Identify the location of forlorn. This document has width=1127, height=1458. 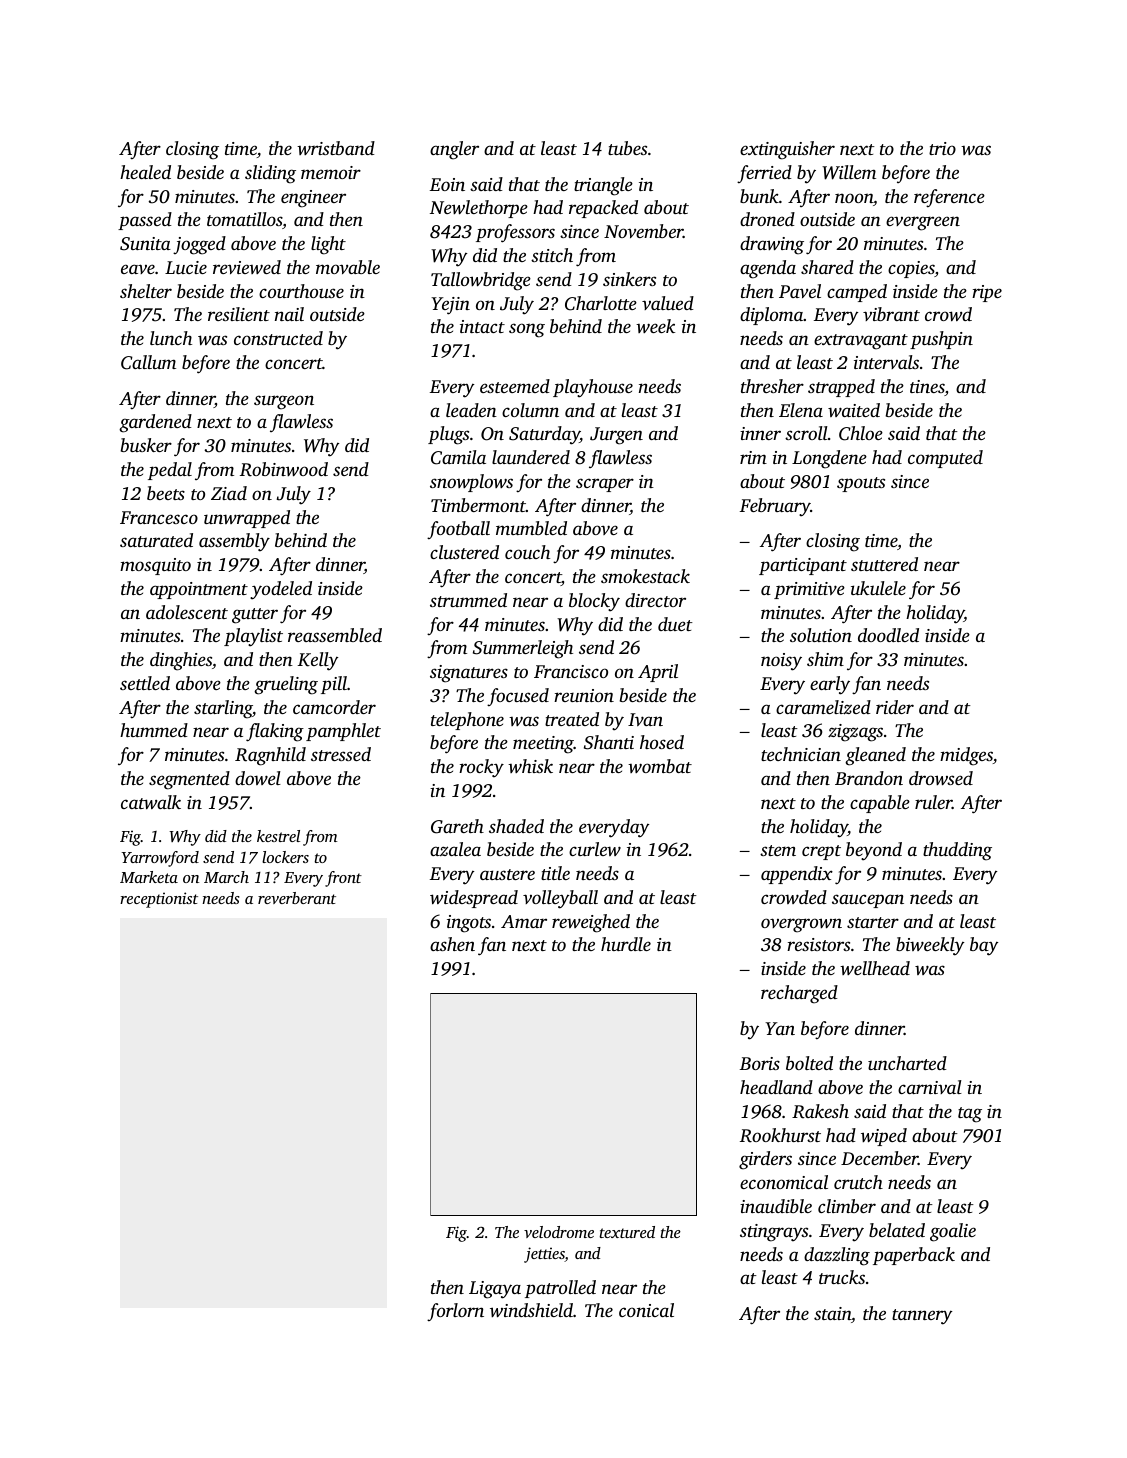
(455, 1312).
